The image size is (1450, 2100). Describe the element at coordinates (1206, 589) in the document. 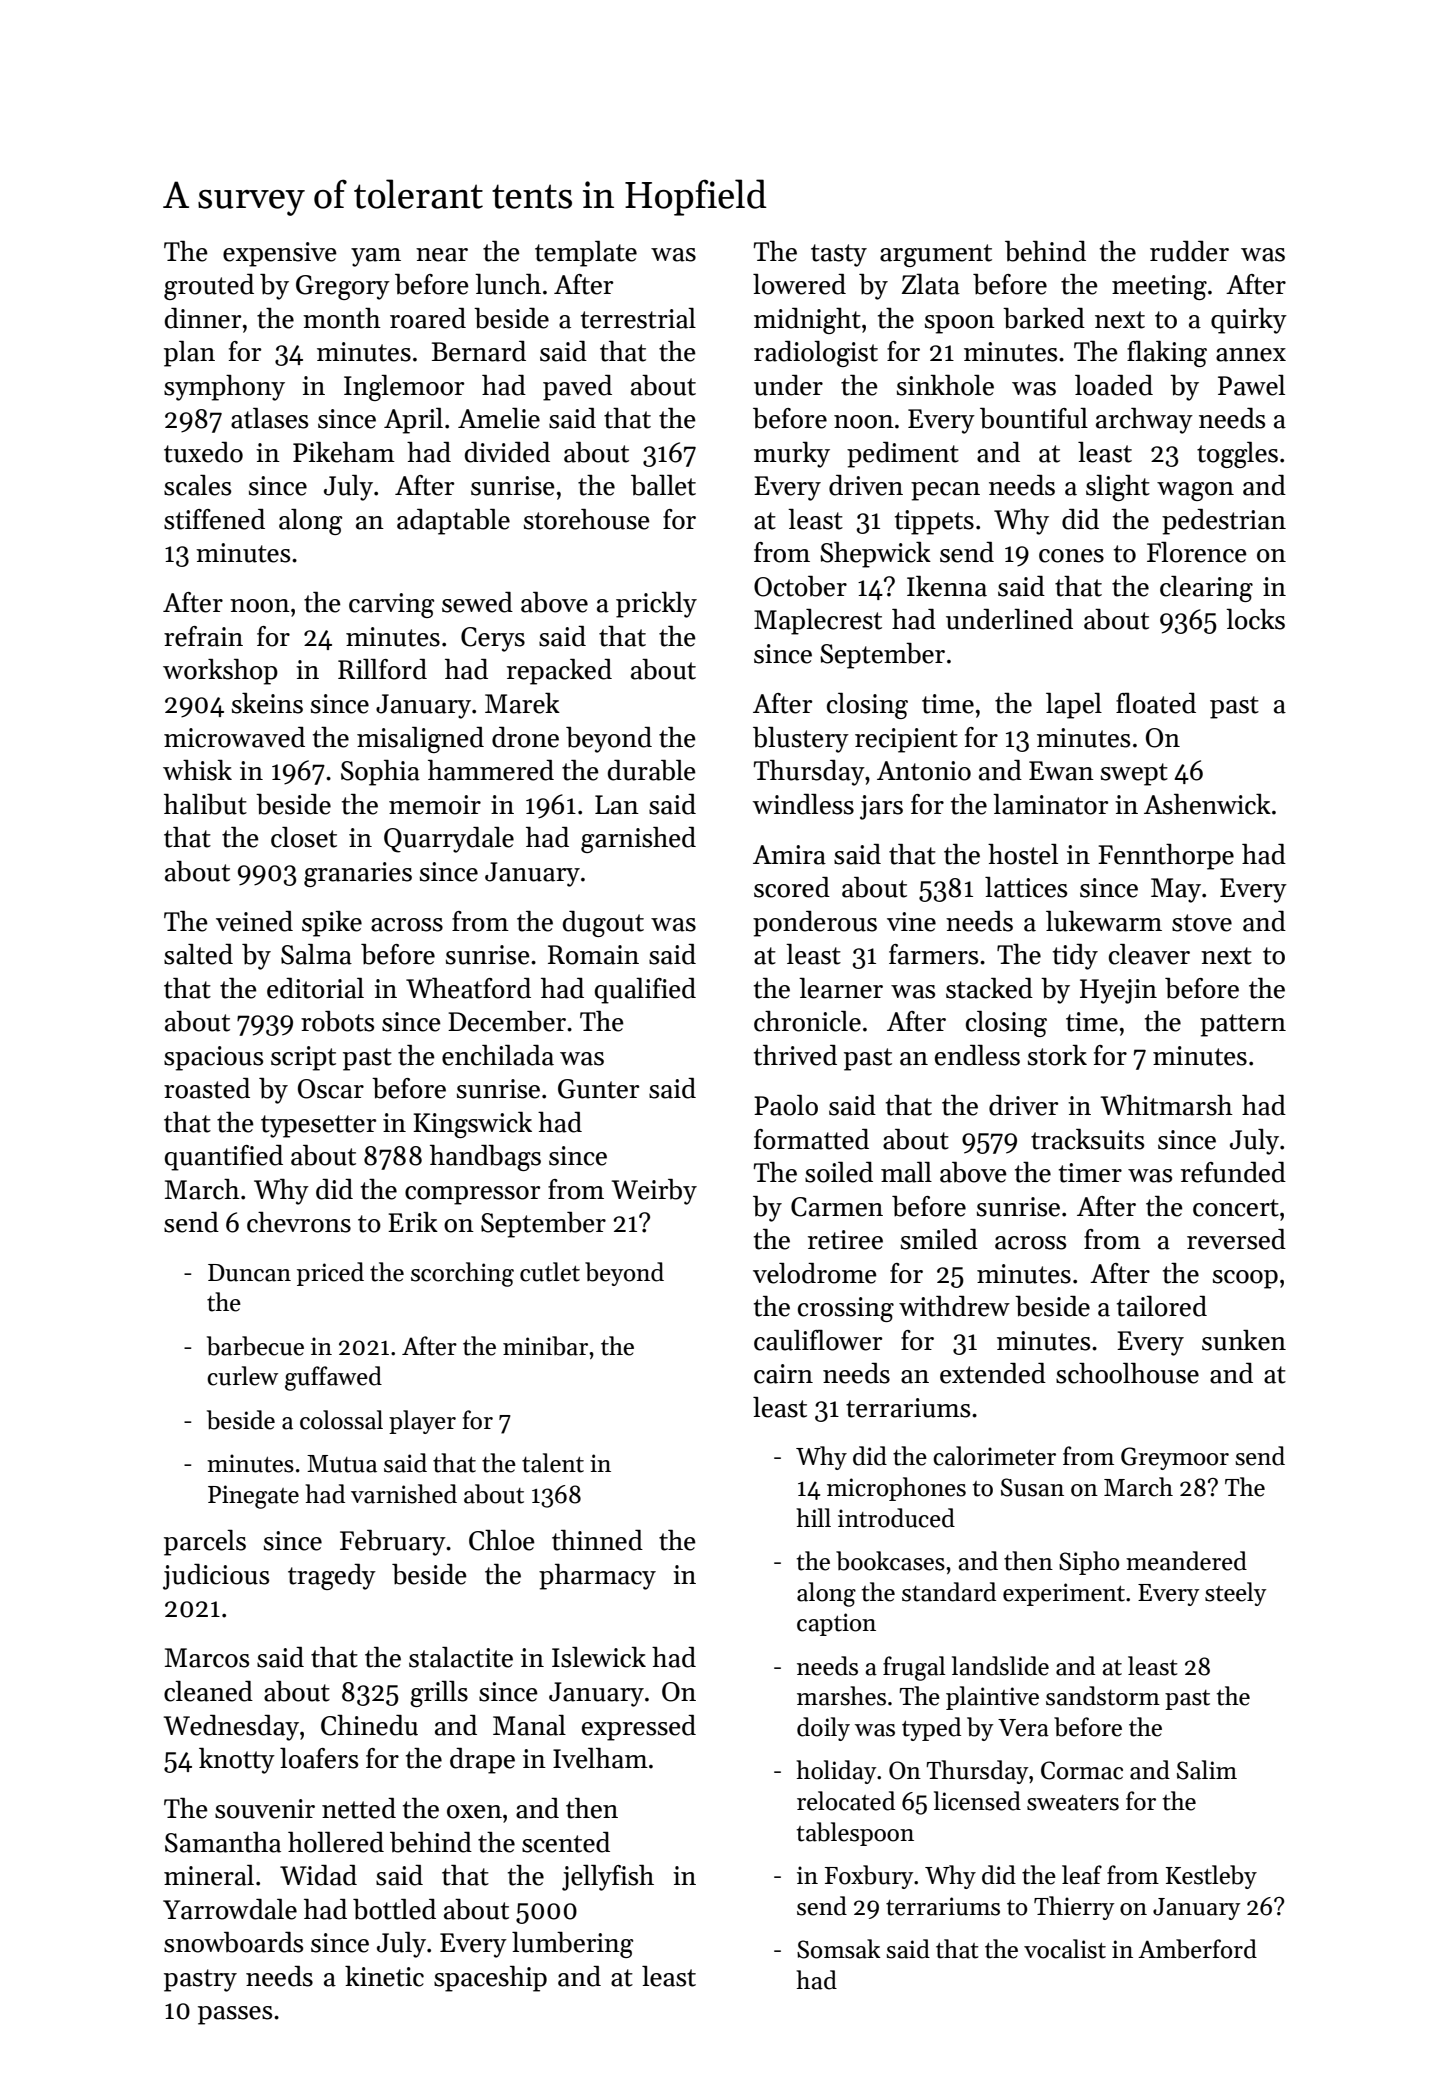

I see `clearing` at that location.
